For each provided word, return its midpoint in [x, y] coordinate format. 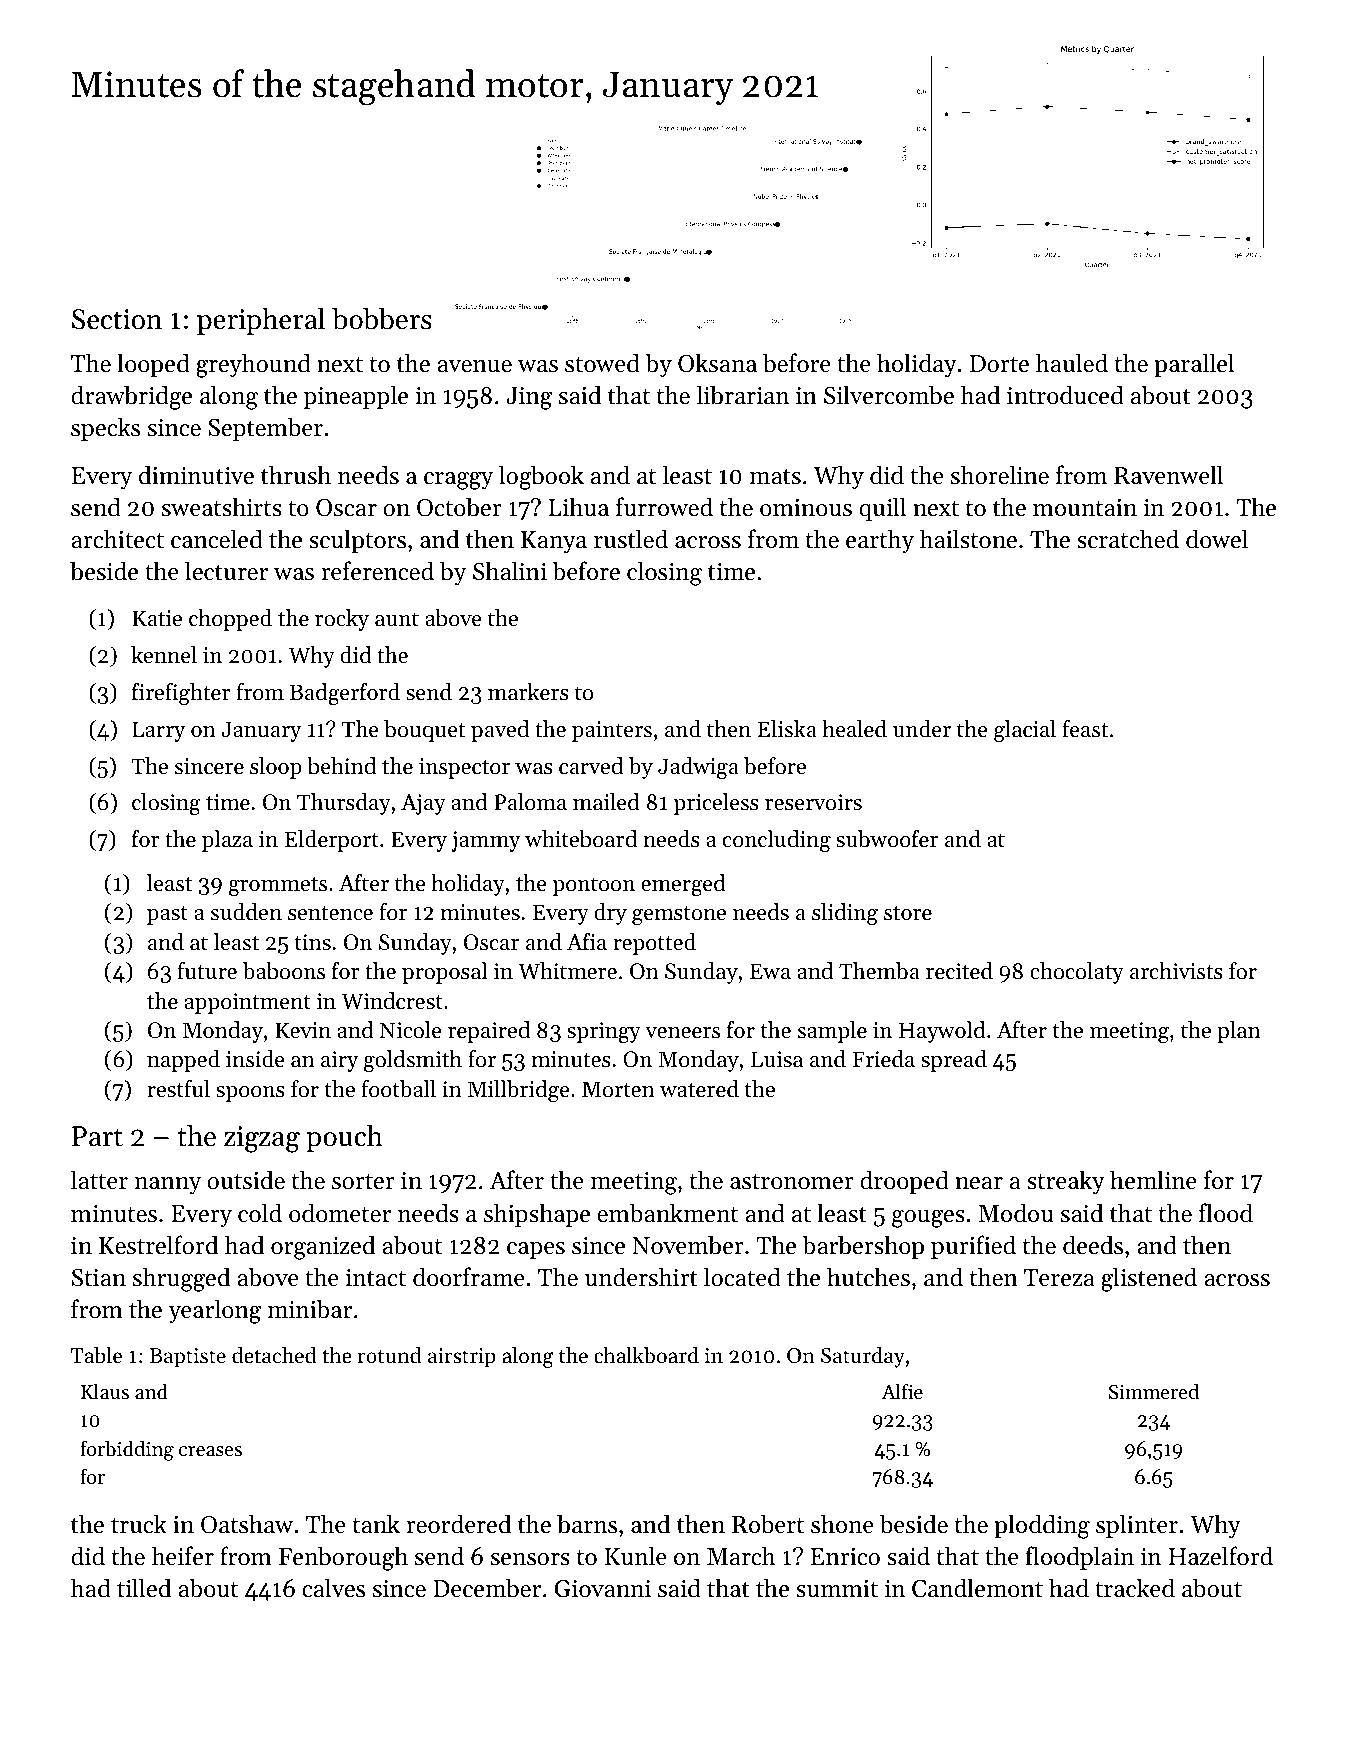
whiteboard [581, 839]
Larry [158, 731]
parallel [1194, 365]
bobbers [382, 318]
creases [210, 1451]
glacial [1025, 731]
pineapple [356, 397]
